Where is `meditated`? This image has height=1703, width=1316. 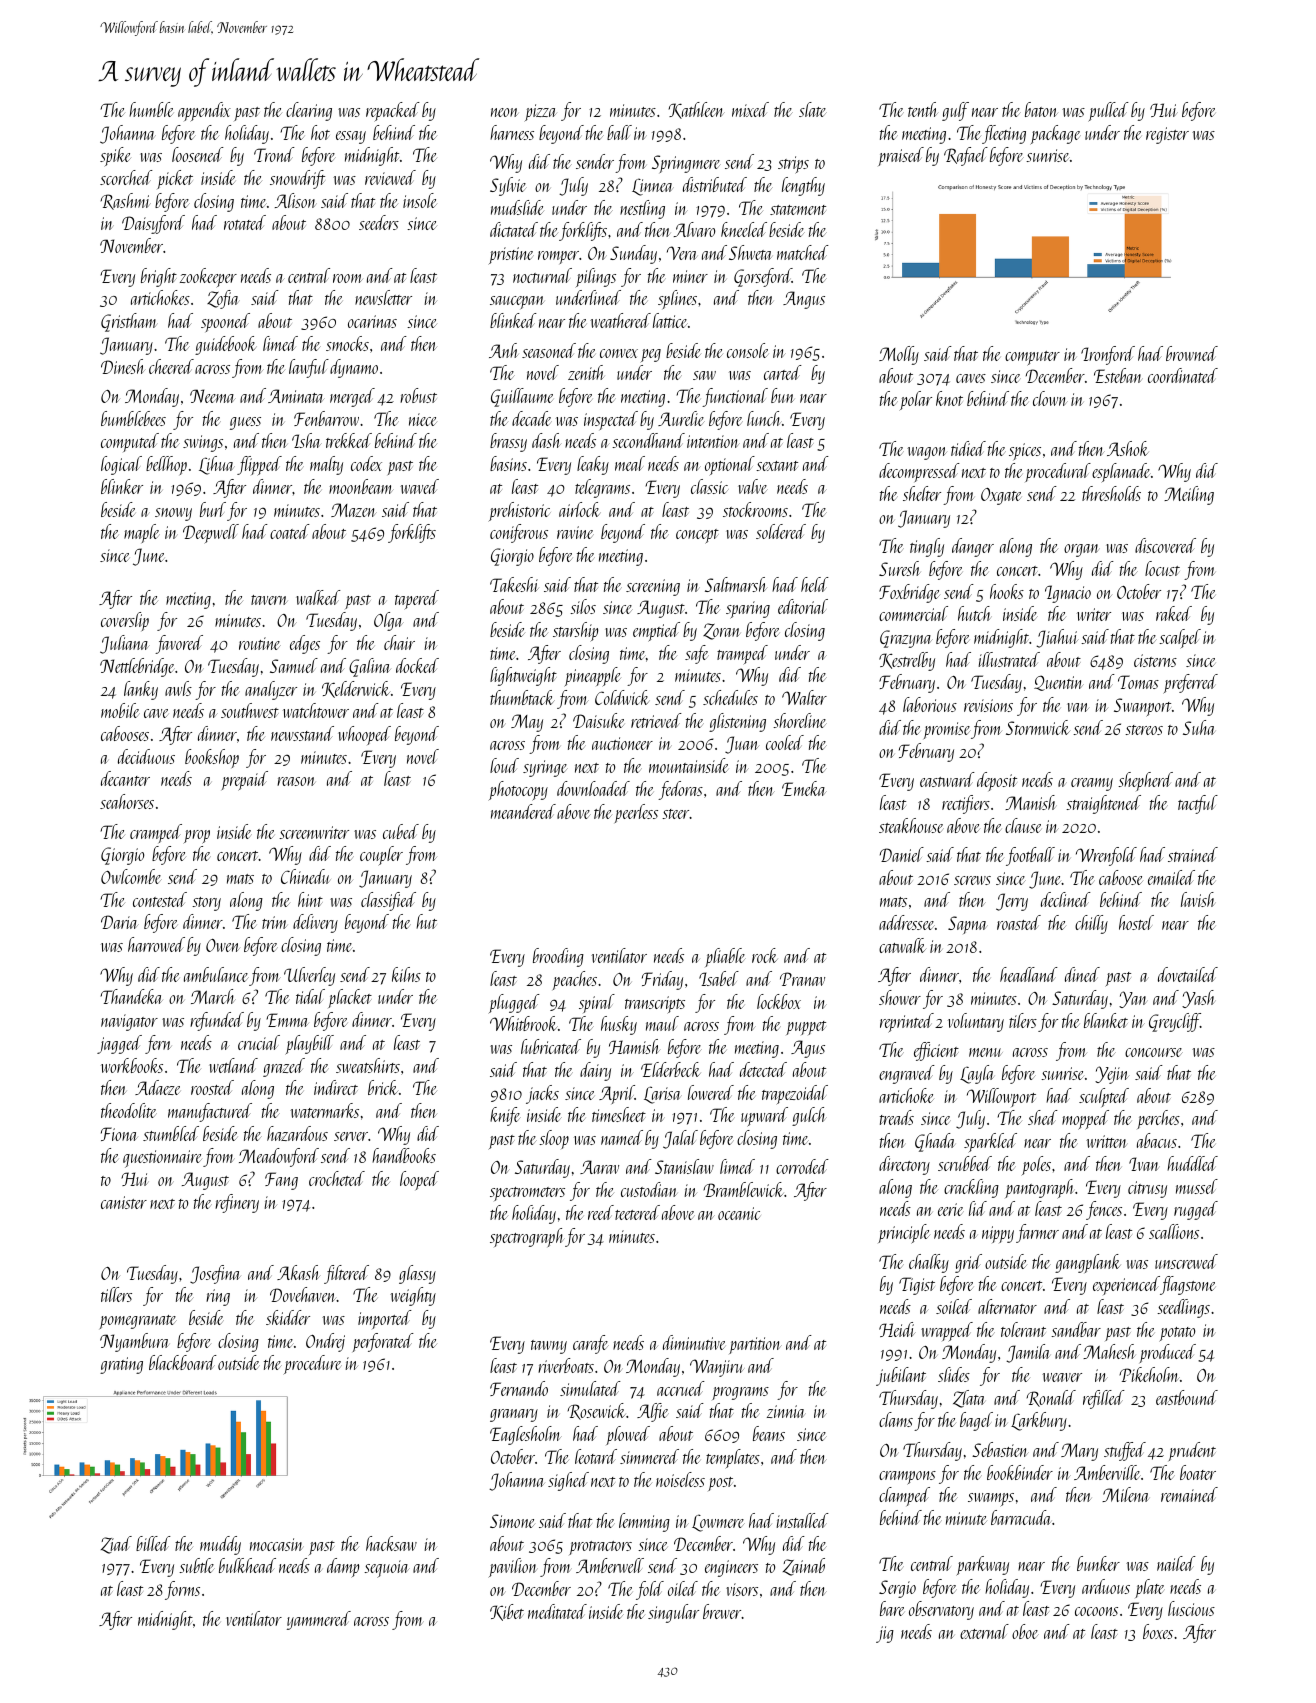 meditated is located at coordinates (557, 1611).
